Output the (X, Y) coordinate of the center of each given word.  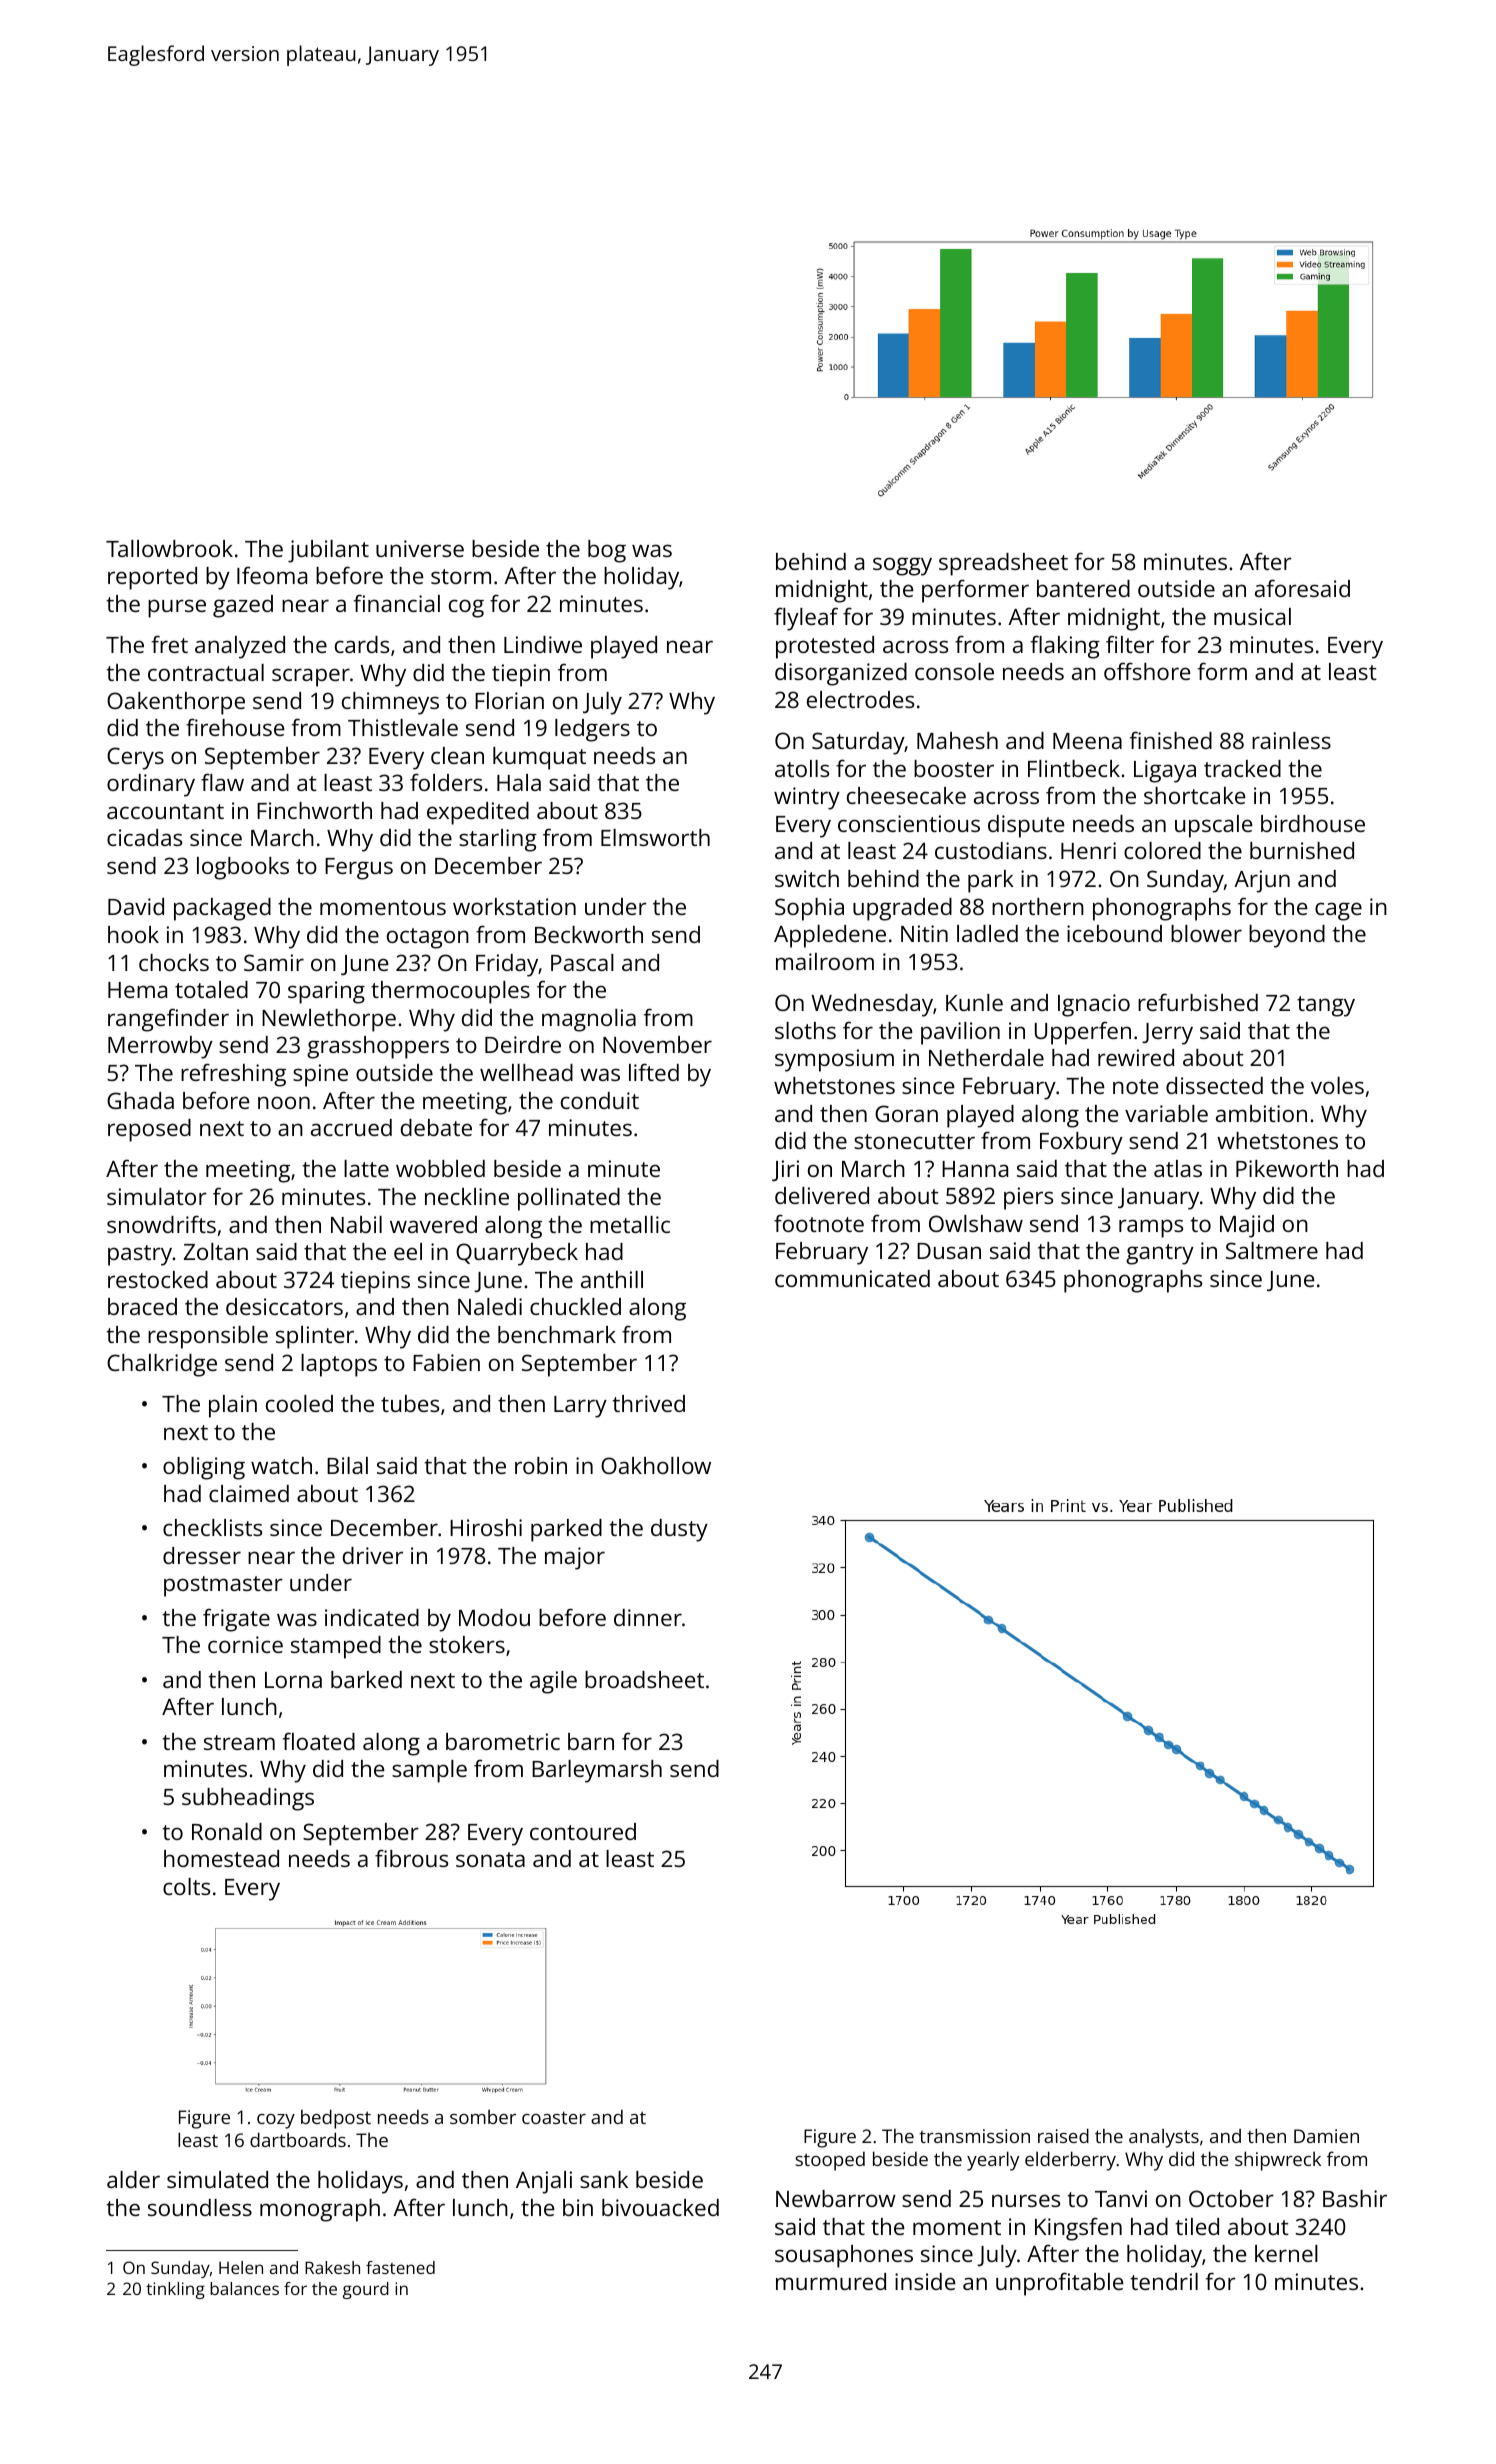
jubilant (328, 551)
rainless (1291, 740)
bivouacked (660, 2207)
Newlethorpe (329, 1020)
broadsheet (644, 1679)
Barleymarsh (597, 1771)
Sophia (809, 909)
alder (133, 2179)
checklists (212, 1527)
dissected (1214, 1085)
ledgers (592, 730)
